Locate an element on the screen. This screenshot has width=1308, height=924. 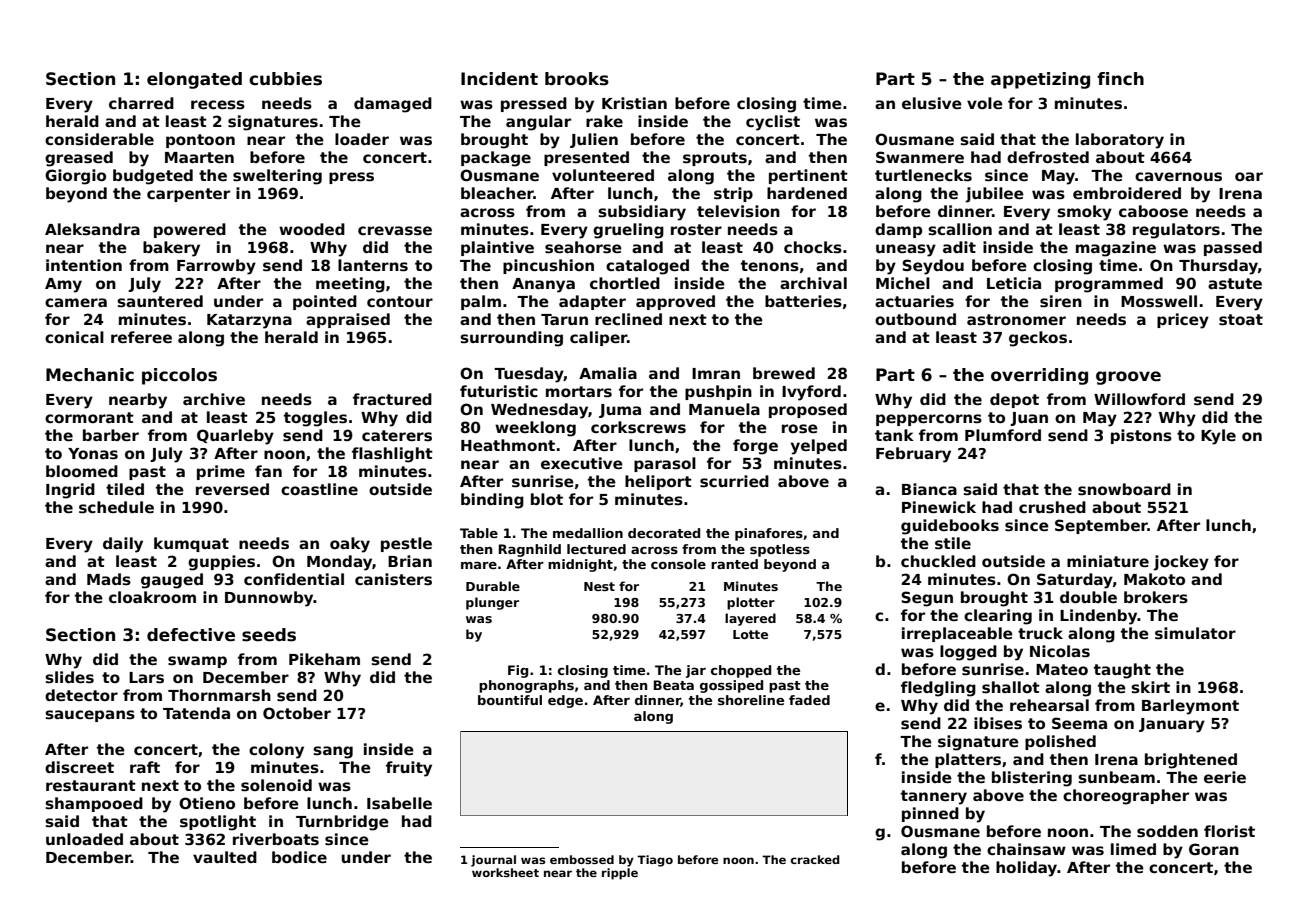
recess is located at coordinates (218, 105).
